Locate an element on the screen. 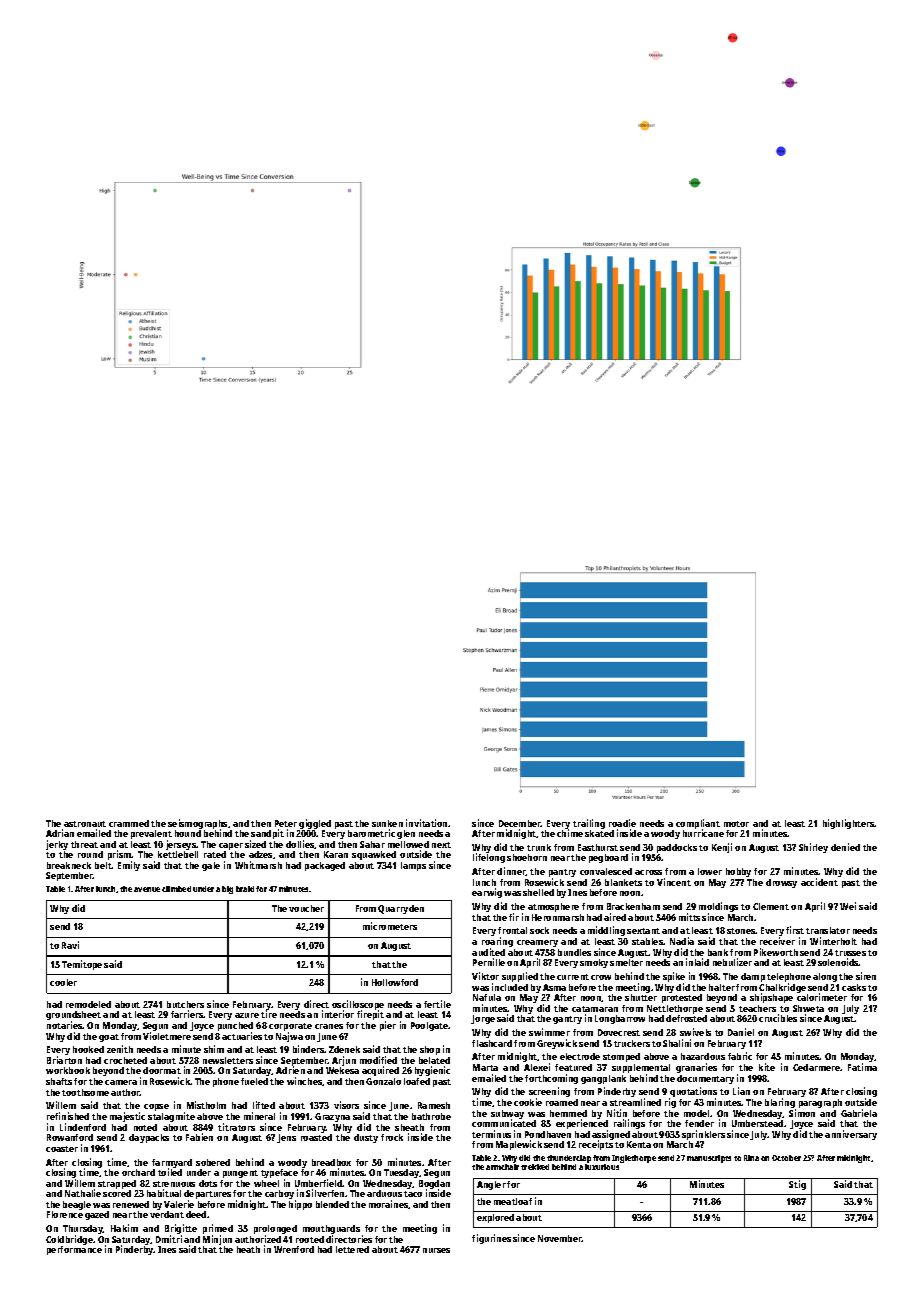 This screenshot has height=1308, width=924. glen is located at coordinates (406, 834).
